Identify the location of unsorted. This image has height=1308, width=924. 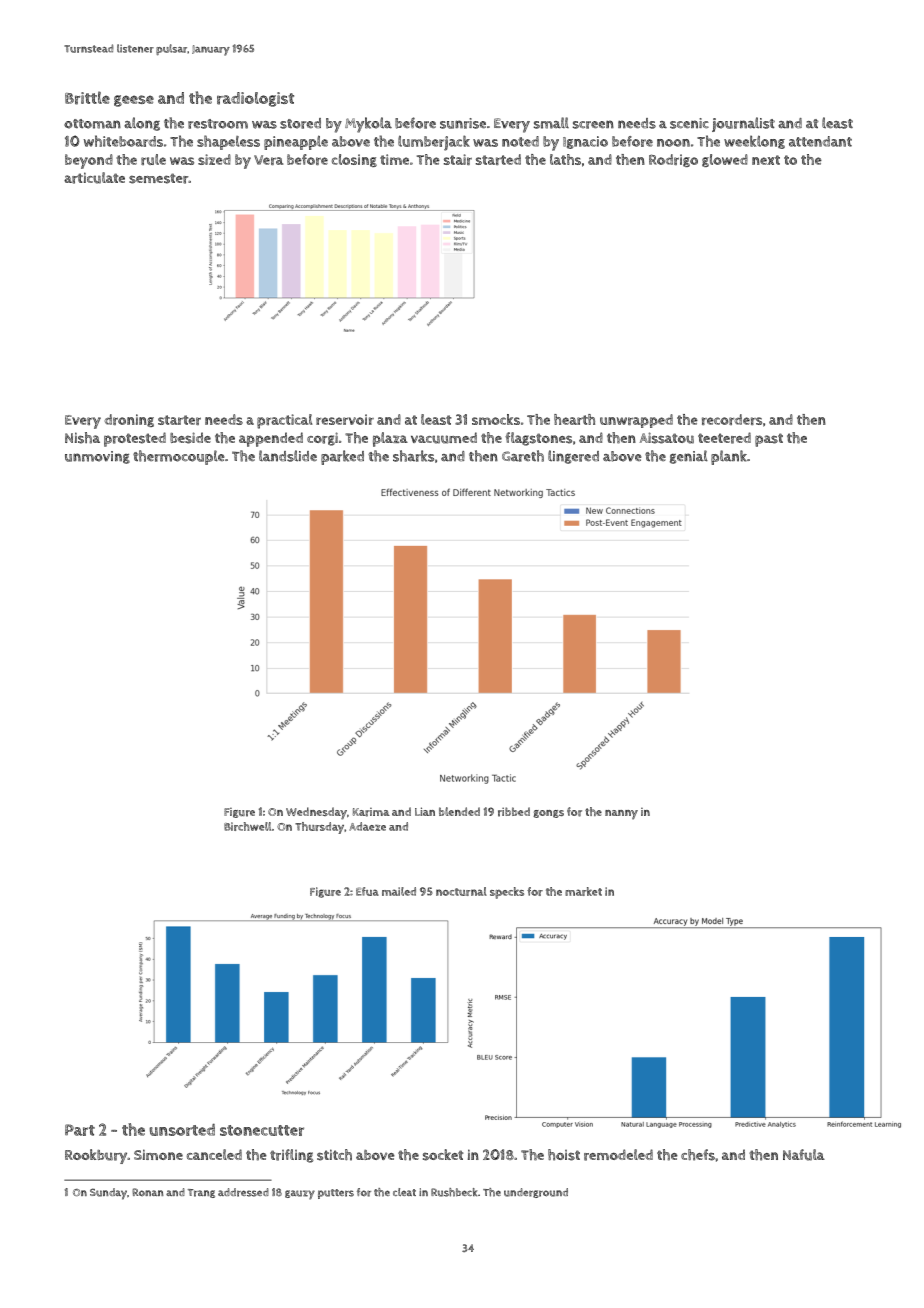
(182, 1130).
